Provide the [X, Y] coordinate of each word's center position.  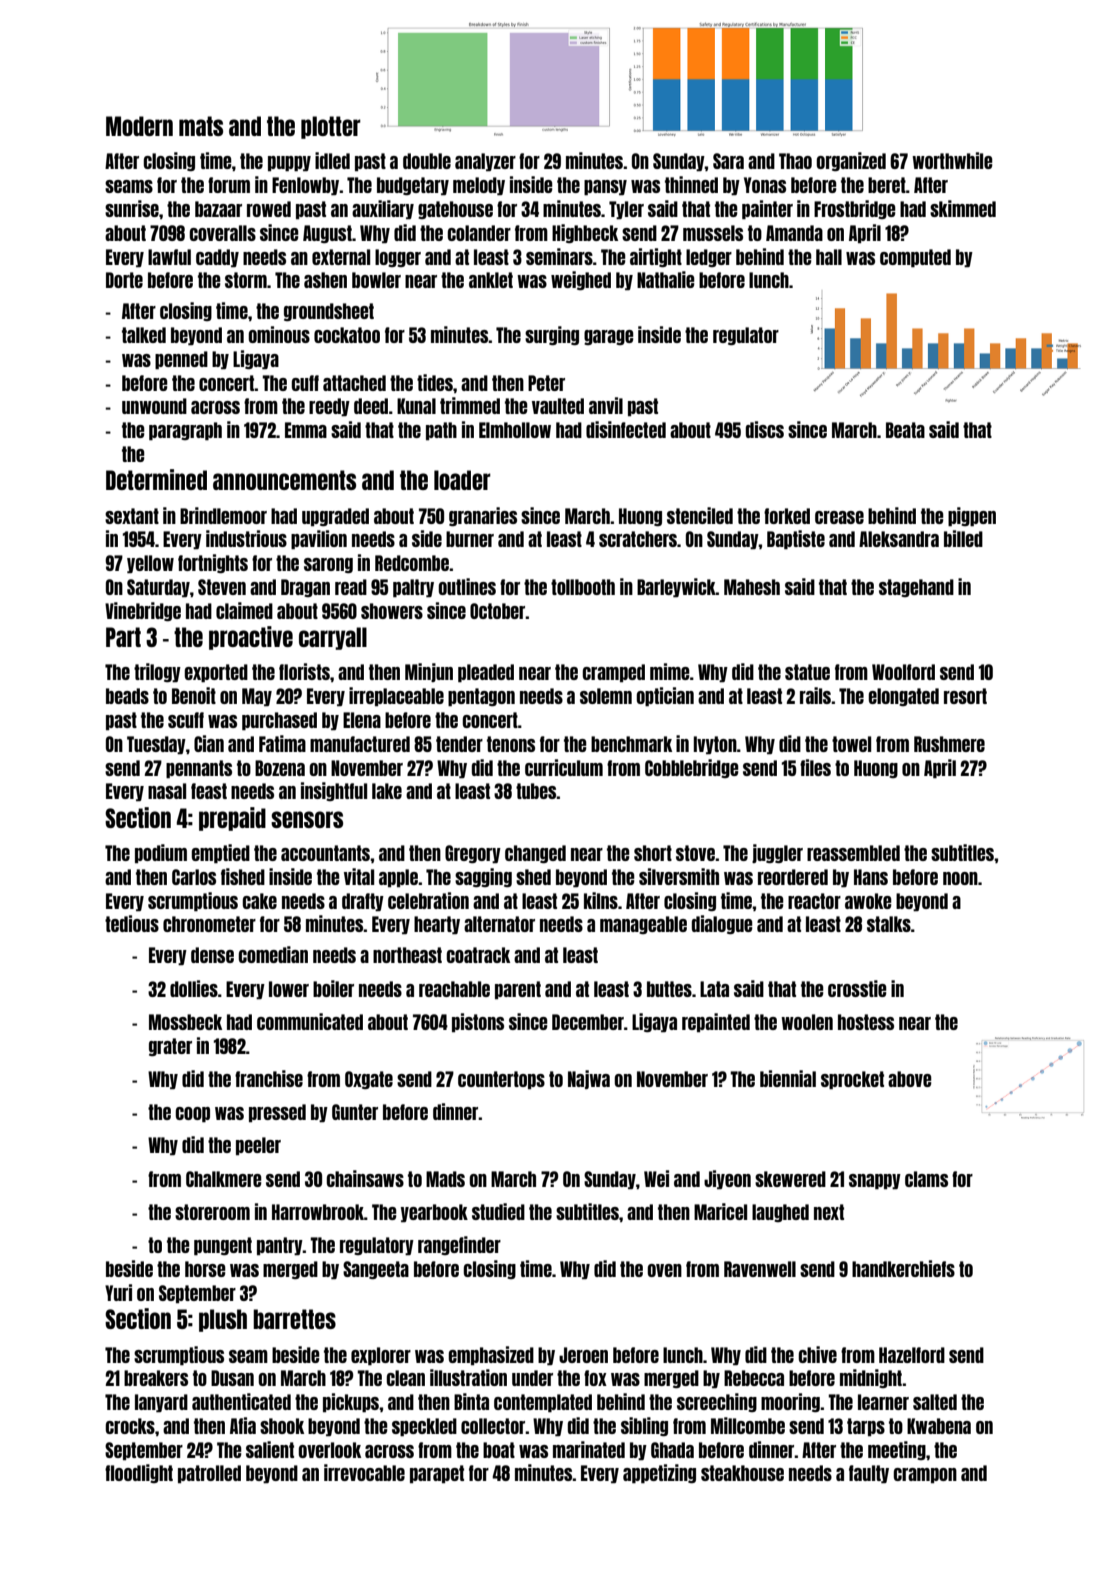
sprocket [852, 1080]
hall [829, 257]
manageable [643, 925]
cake [259, 901]
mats [201, 126]
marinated [589, 1449]
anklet [491, 280]
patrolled [209, 1474]
